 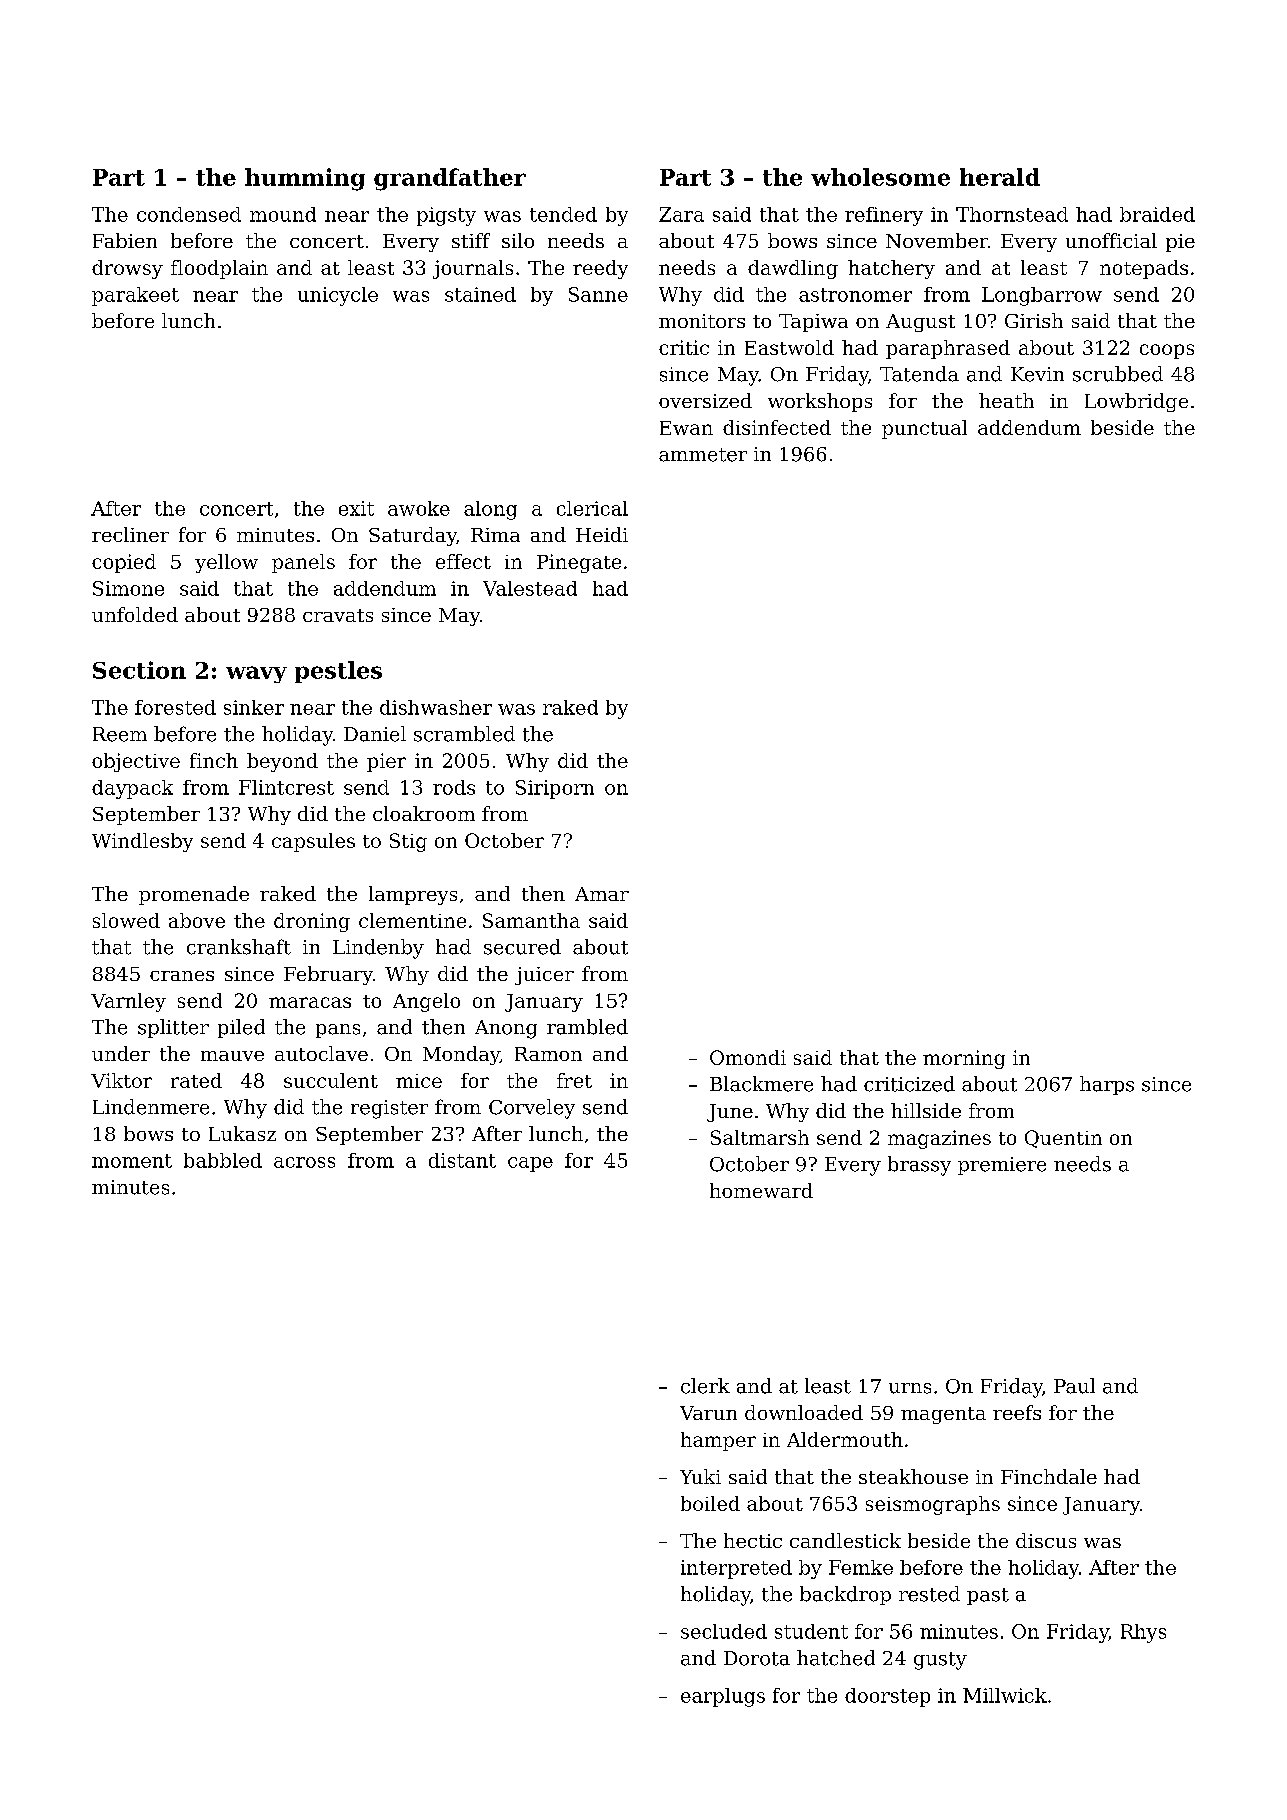 I want to click on wholesome, so click(x=880, y=177).
